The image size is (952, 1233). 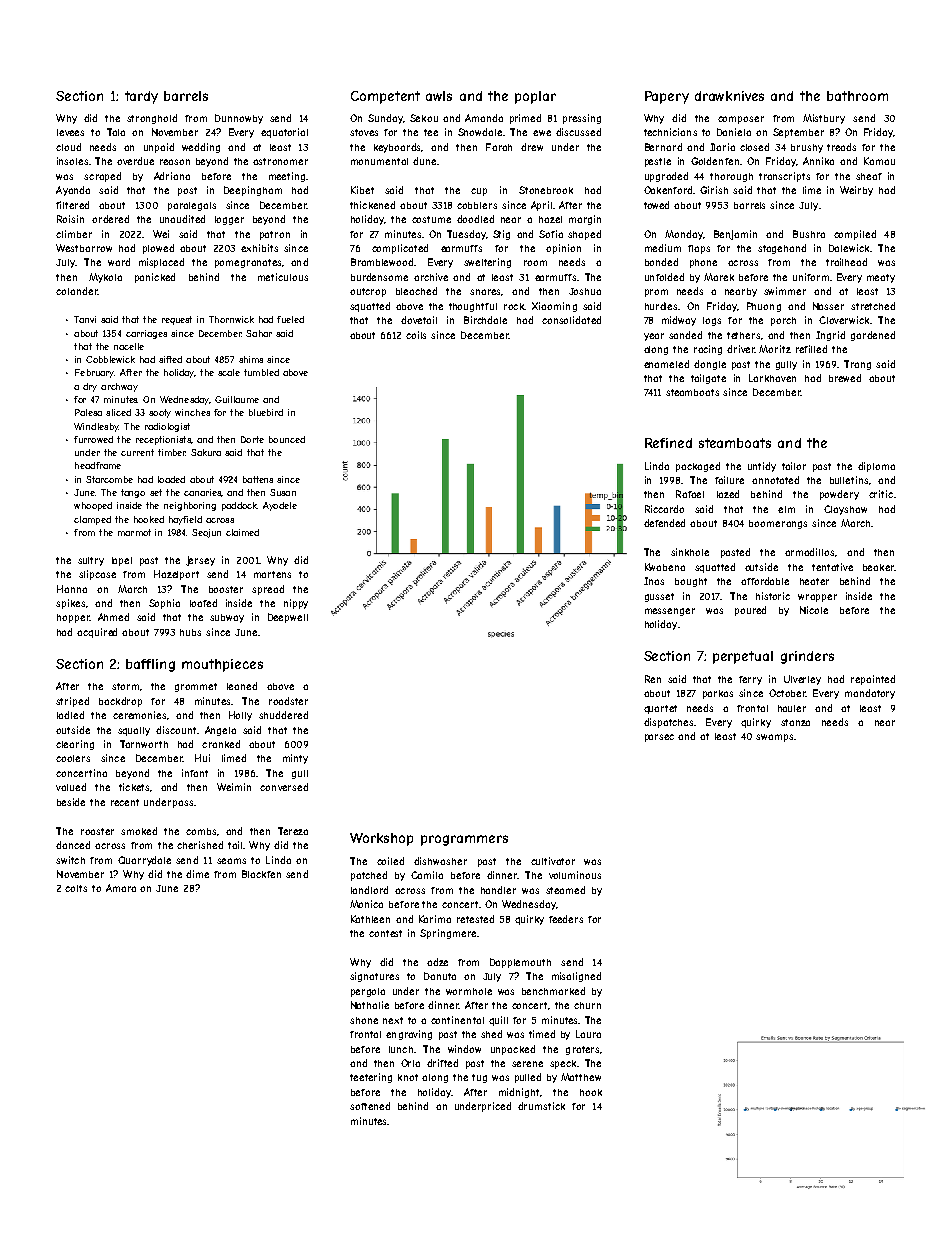 I want to click on colander, so click(x=77, y=291).
